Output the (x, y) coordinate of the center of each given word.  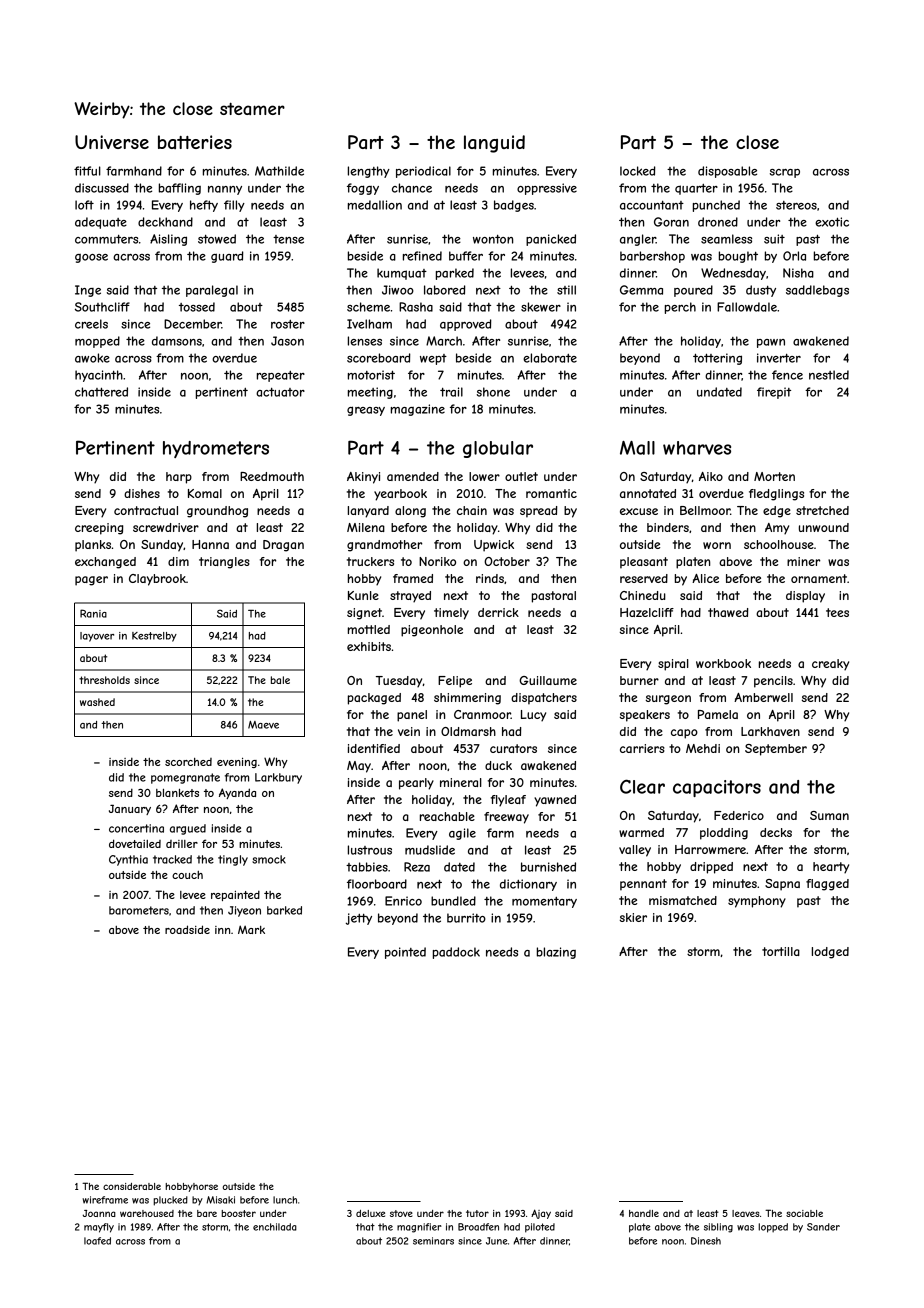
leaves (746, 1213)
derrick (498, 612)
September (776, 750)
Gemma (641, 290)
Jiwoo (398, 290)
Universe (112, 142)
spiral (673, 665)
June (497, 1241)
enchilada (275, 1227)
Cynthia (128, 860)
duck (498, 765)
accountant (652, 205)
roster (288, 324)
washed (97, 702)
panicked (551, 240)
